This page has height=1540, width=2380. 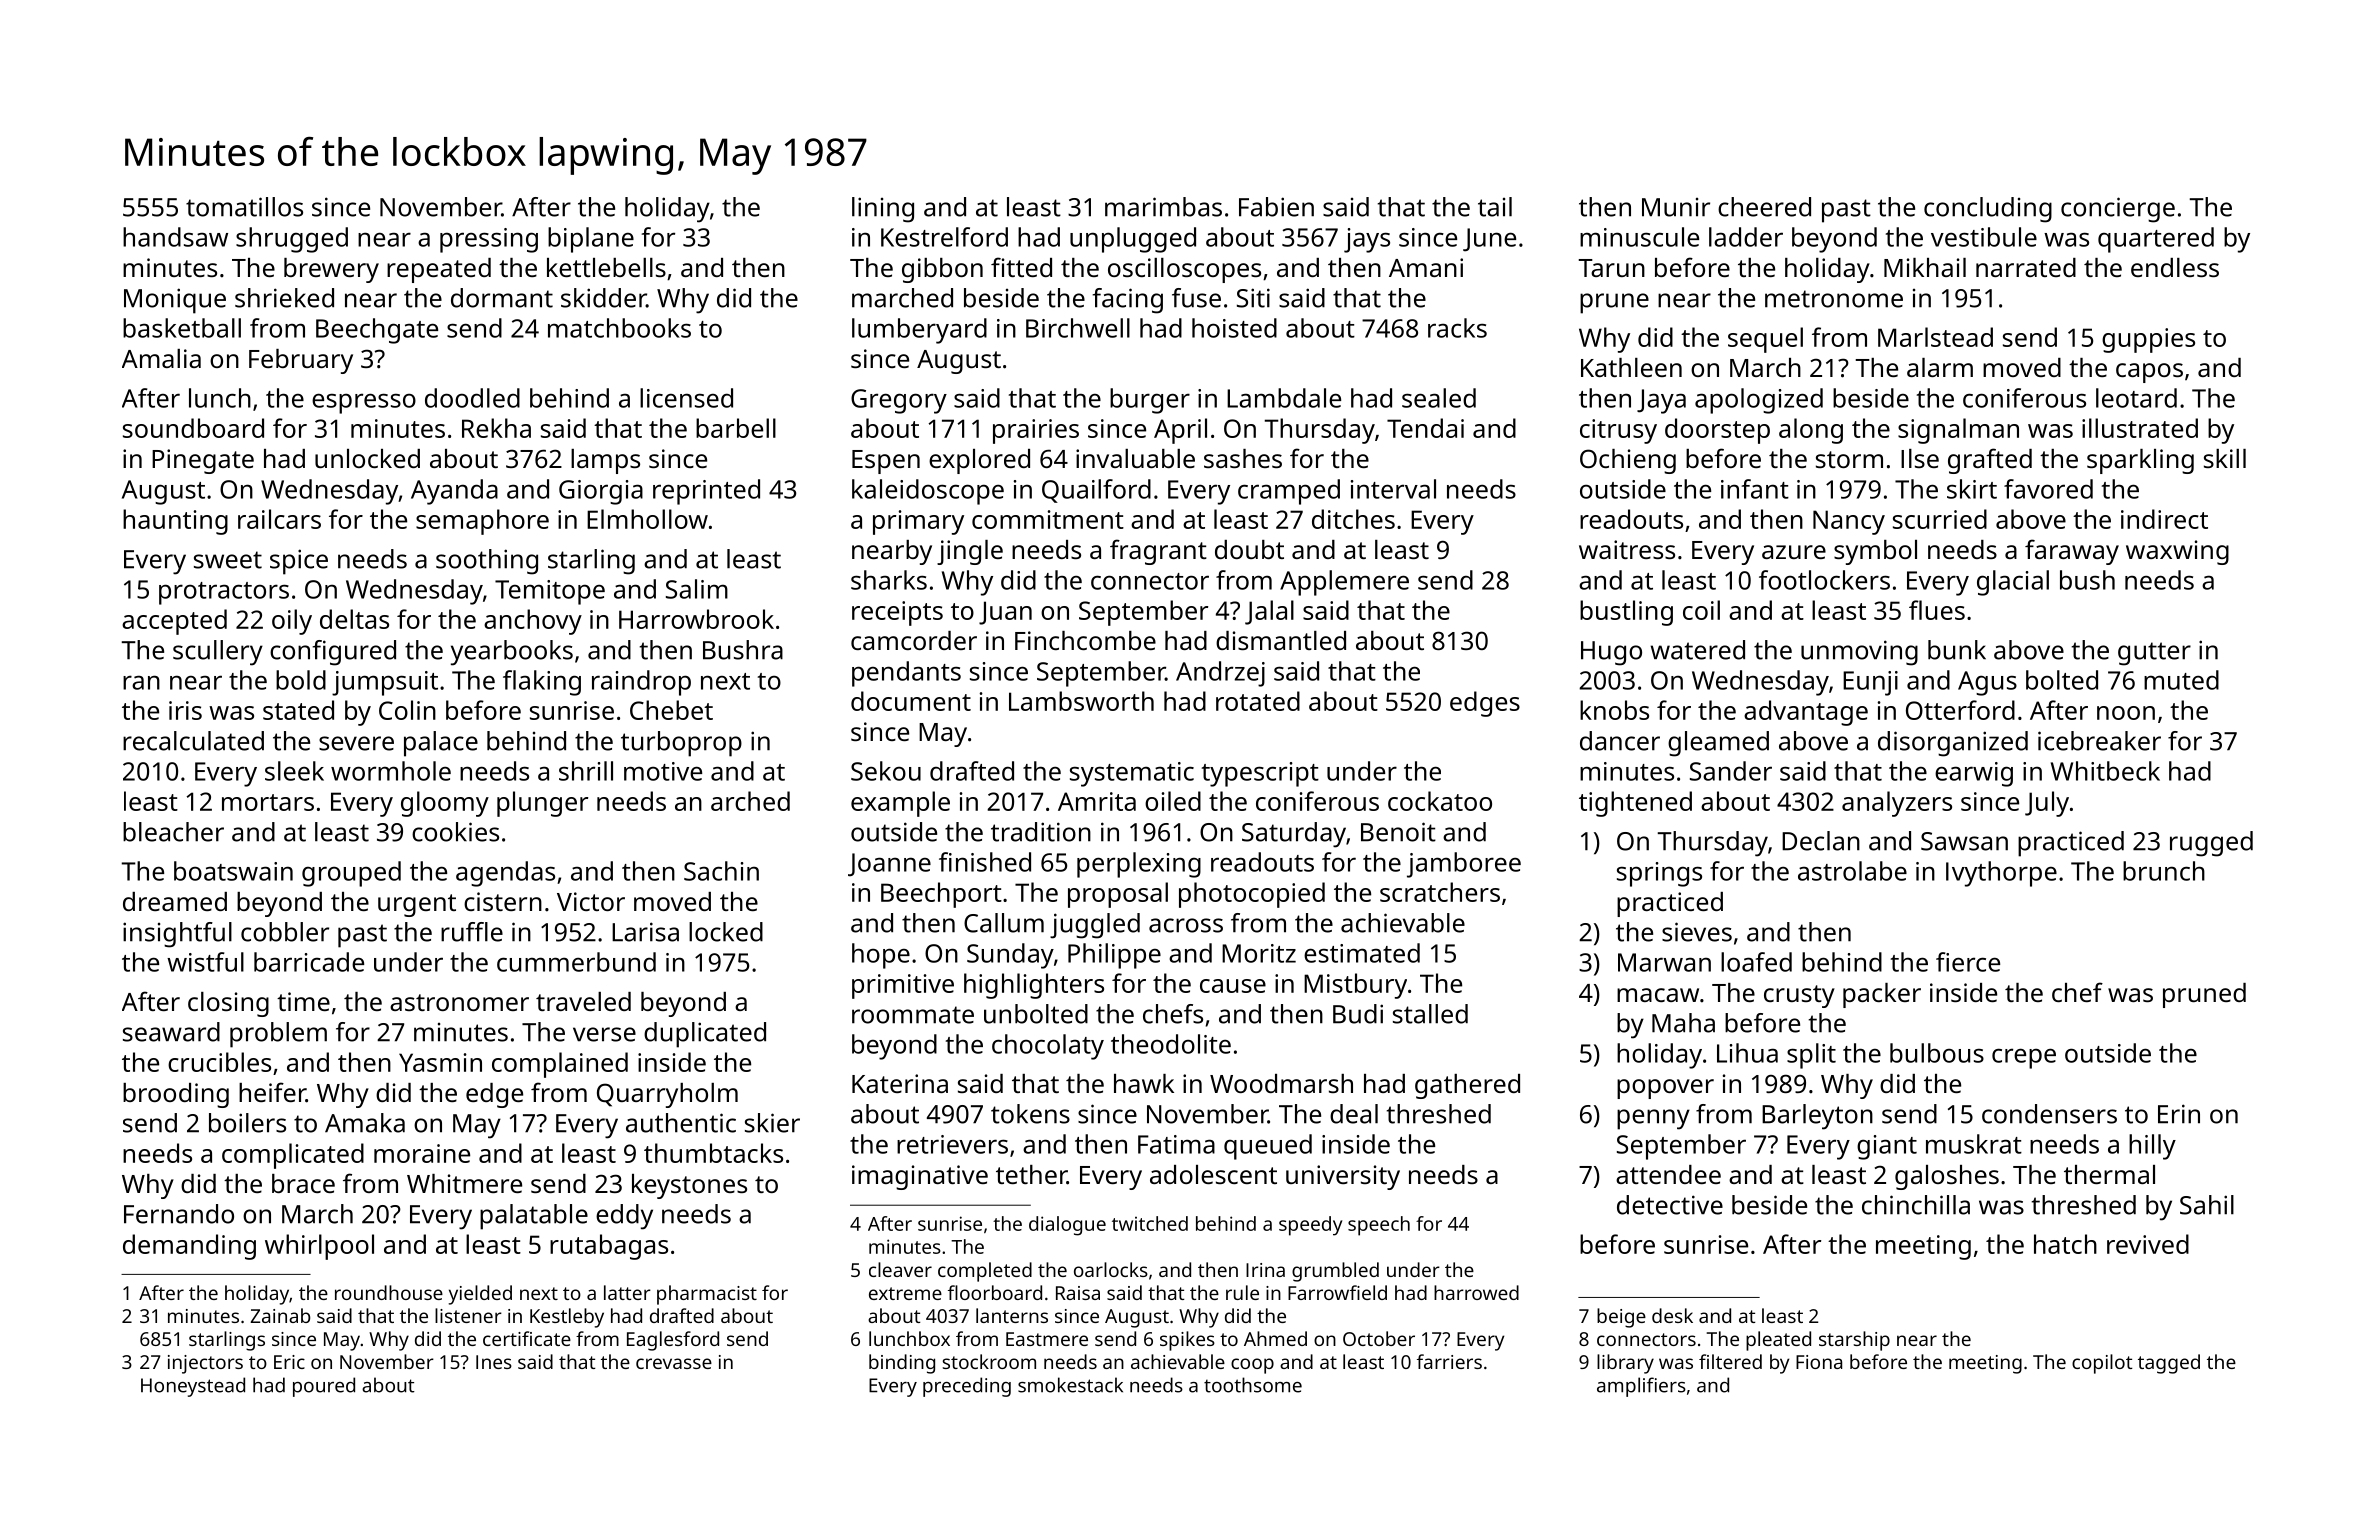 What do you see at coordinates (1756, 962) in the page?
I see `loafed` at bounding box center [1756, 962].
